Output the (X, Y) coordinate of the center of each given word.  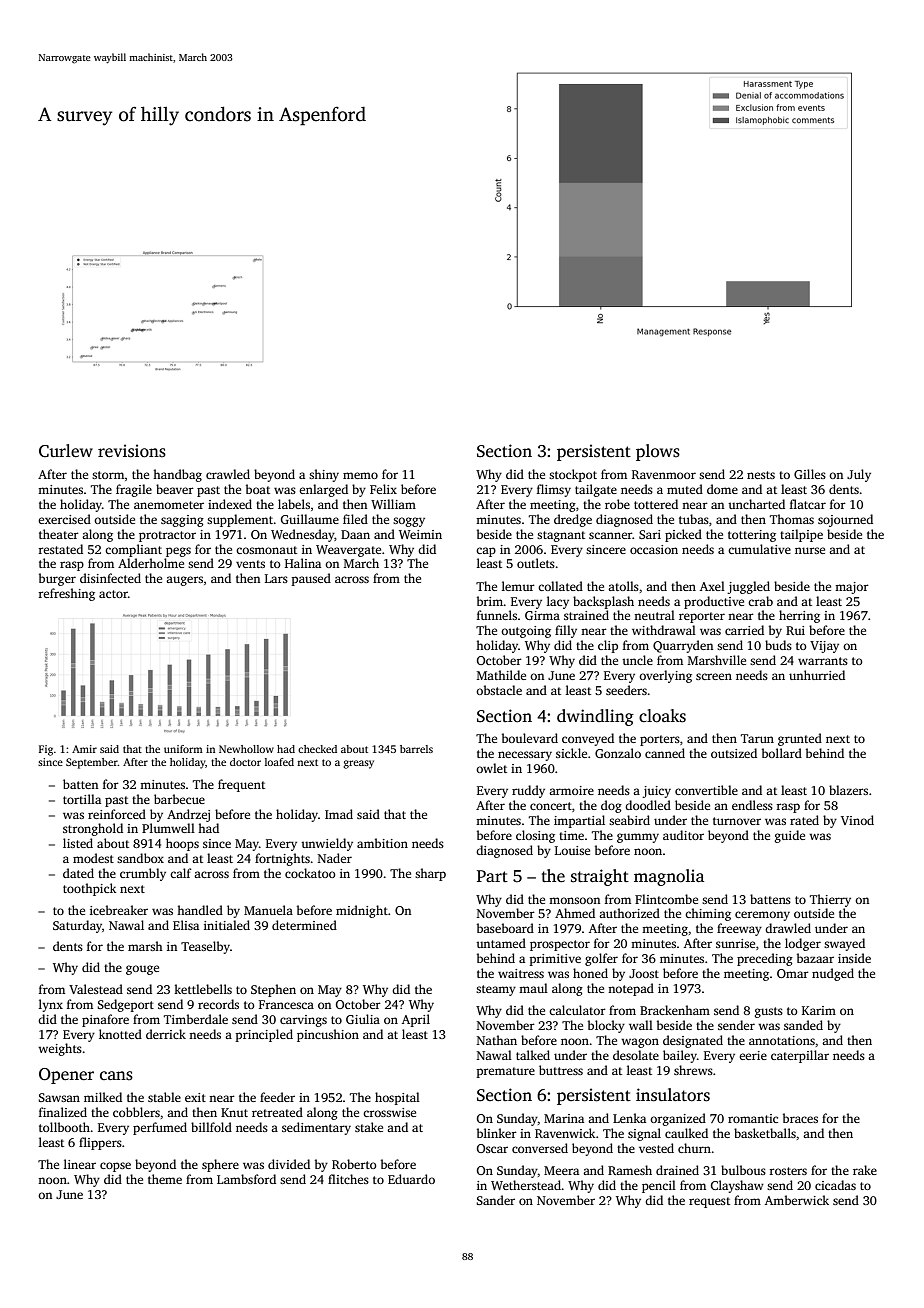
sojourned (845, 520)
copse (115, 1167)
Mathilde (501, 675)
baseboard (505, 928)
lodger (803, 944)
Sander (495, 1200)
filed (355, 519)
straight (600, 877)
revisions (132, 451)
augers (184, 581)
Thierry (830, 900)
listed (78, 843)
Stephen (273, 990)
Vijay (824, 647)
